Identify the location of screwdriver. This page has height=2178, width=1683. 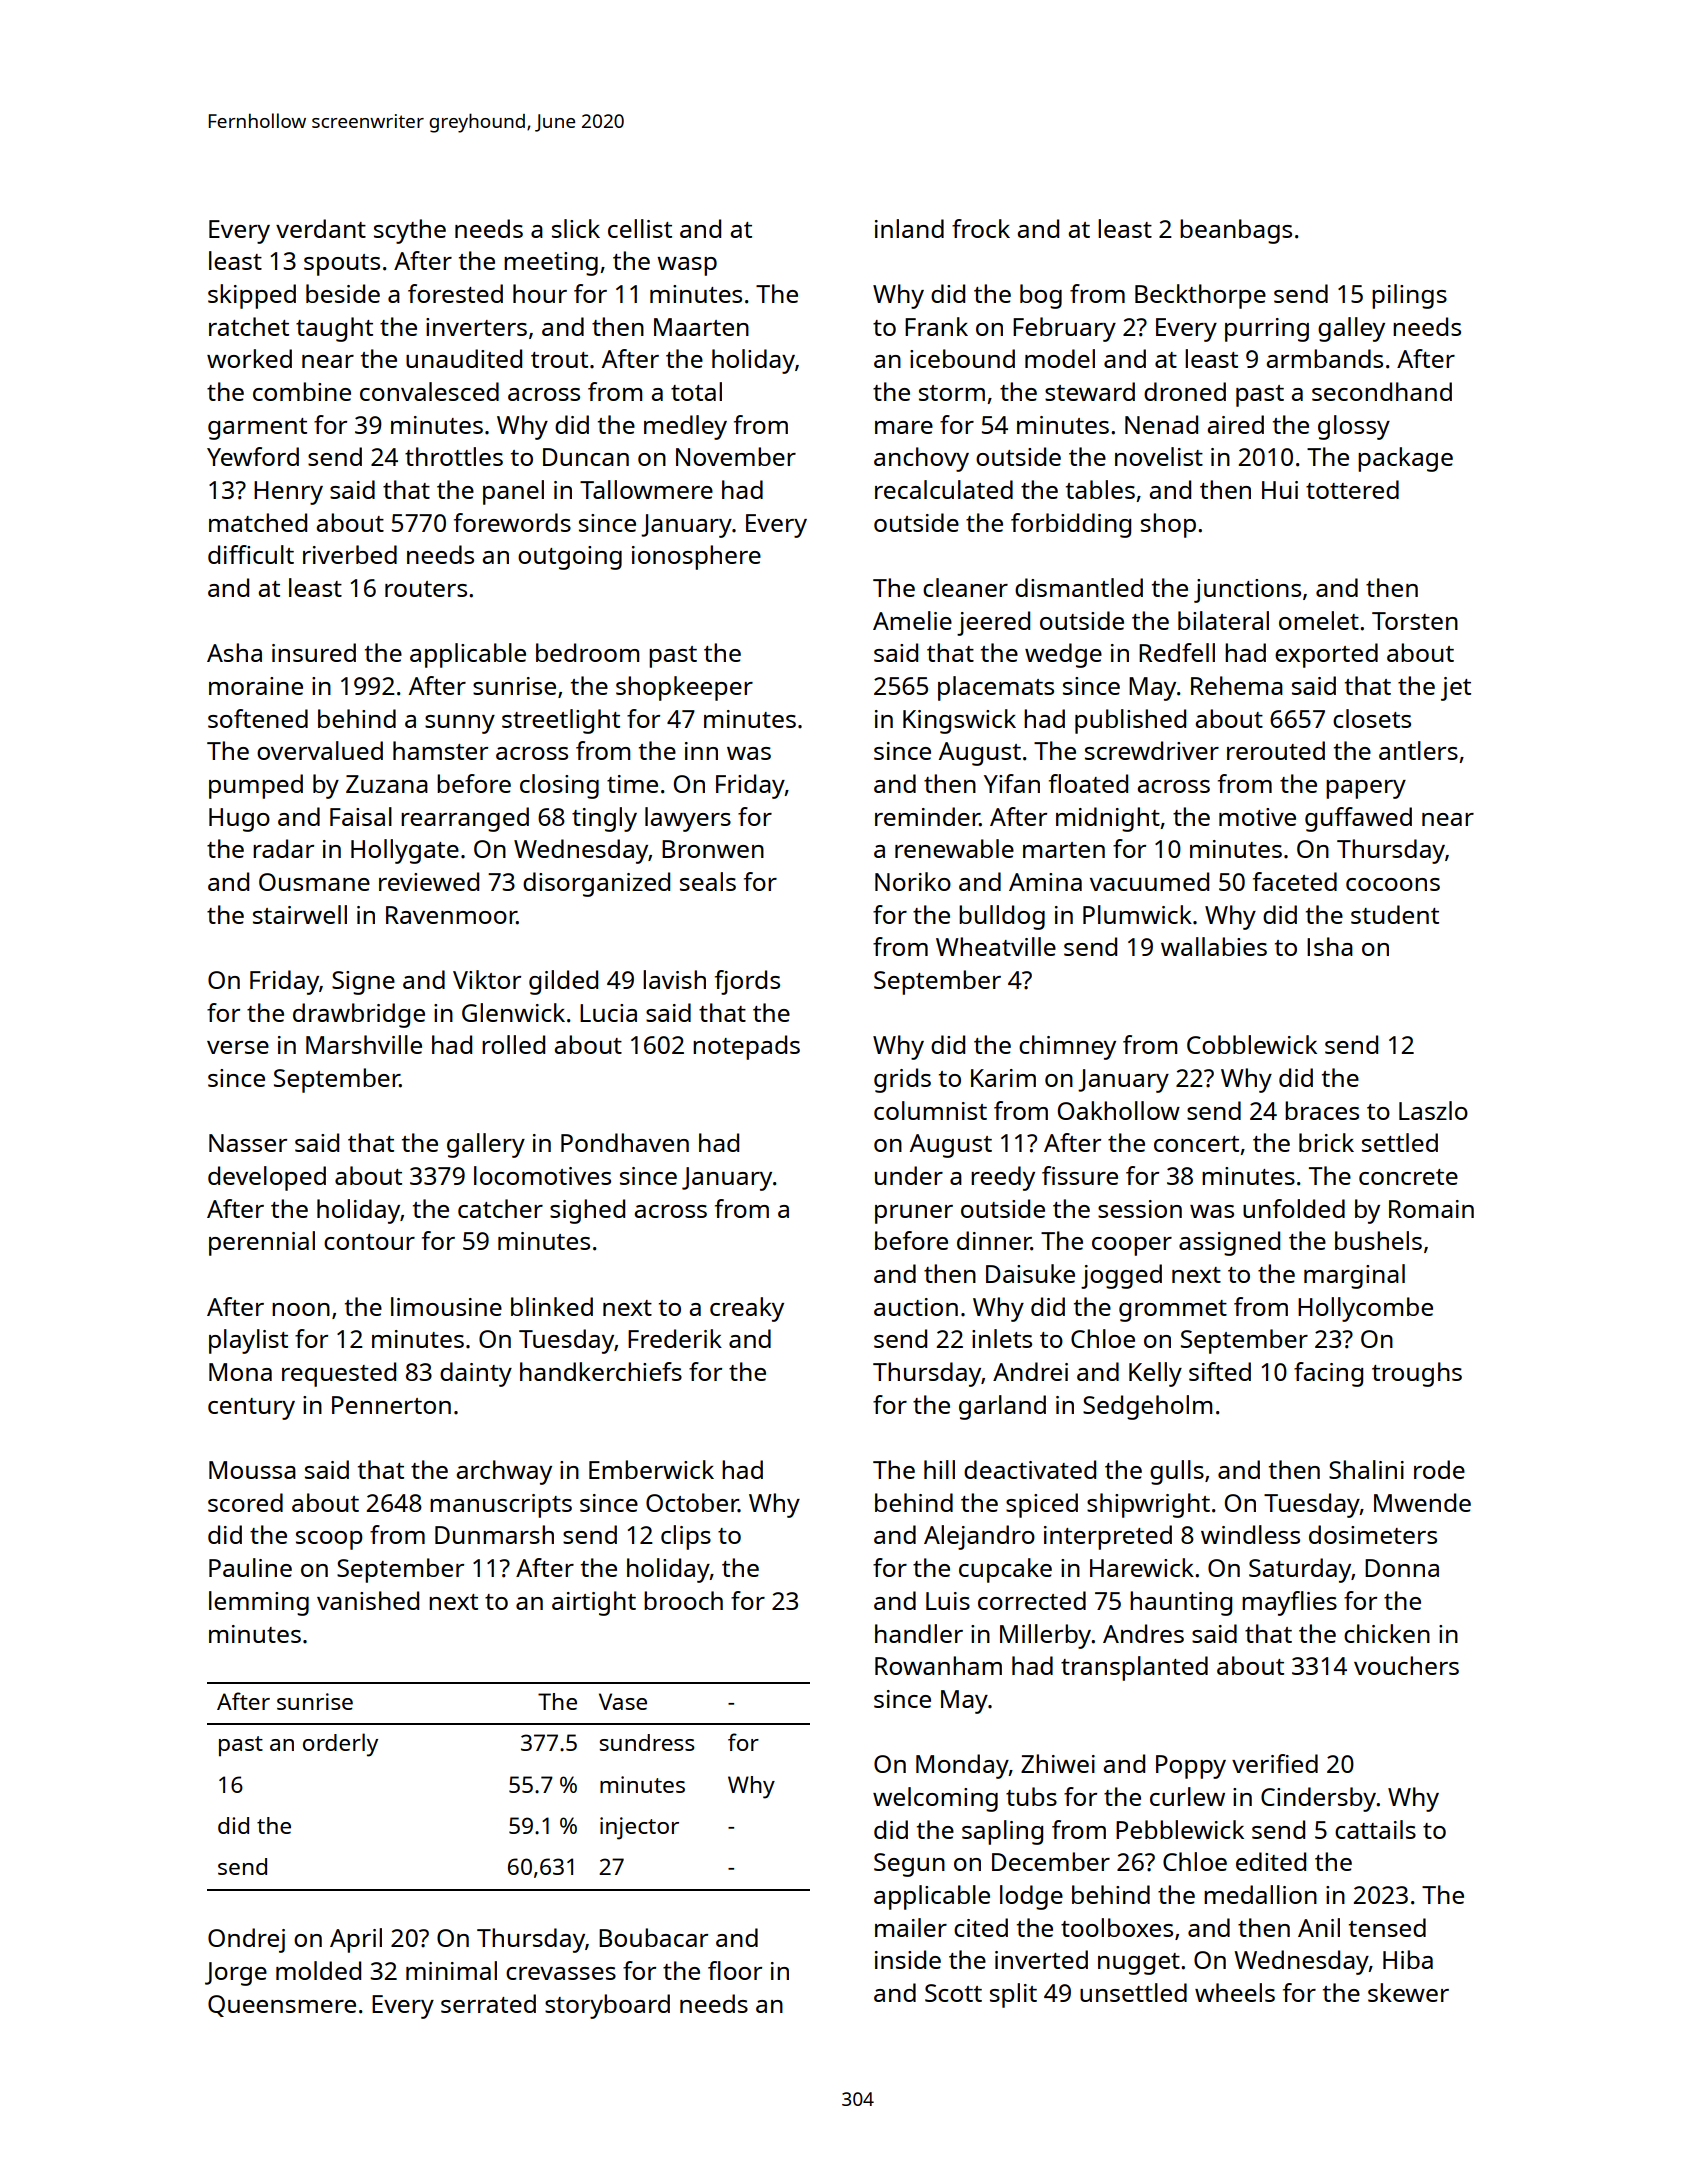
(1152, 750).
